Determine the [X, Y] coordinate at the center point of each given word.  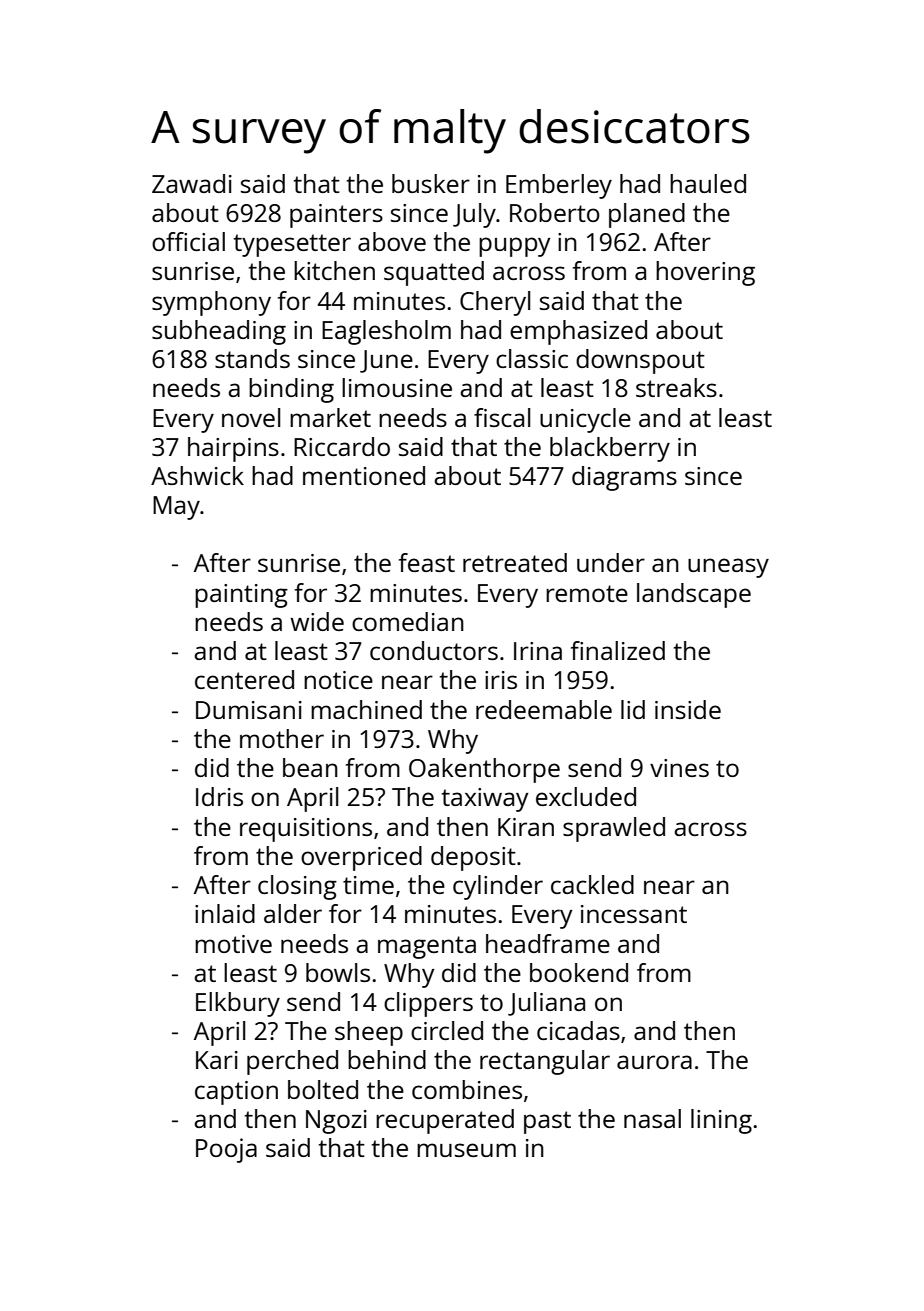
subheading [219, 332]
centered [244, 679]
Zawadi [192, 183]
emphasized [578, 332]
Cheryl [495, 303]
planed [647, 215]
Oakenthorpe [484, 770]
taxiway [485, 800]
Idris [219, 796]
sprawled [614, 829]
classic [532, 358]
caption [236, 1093]
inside [688, 709]
